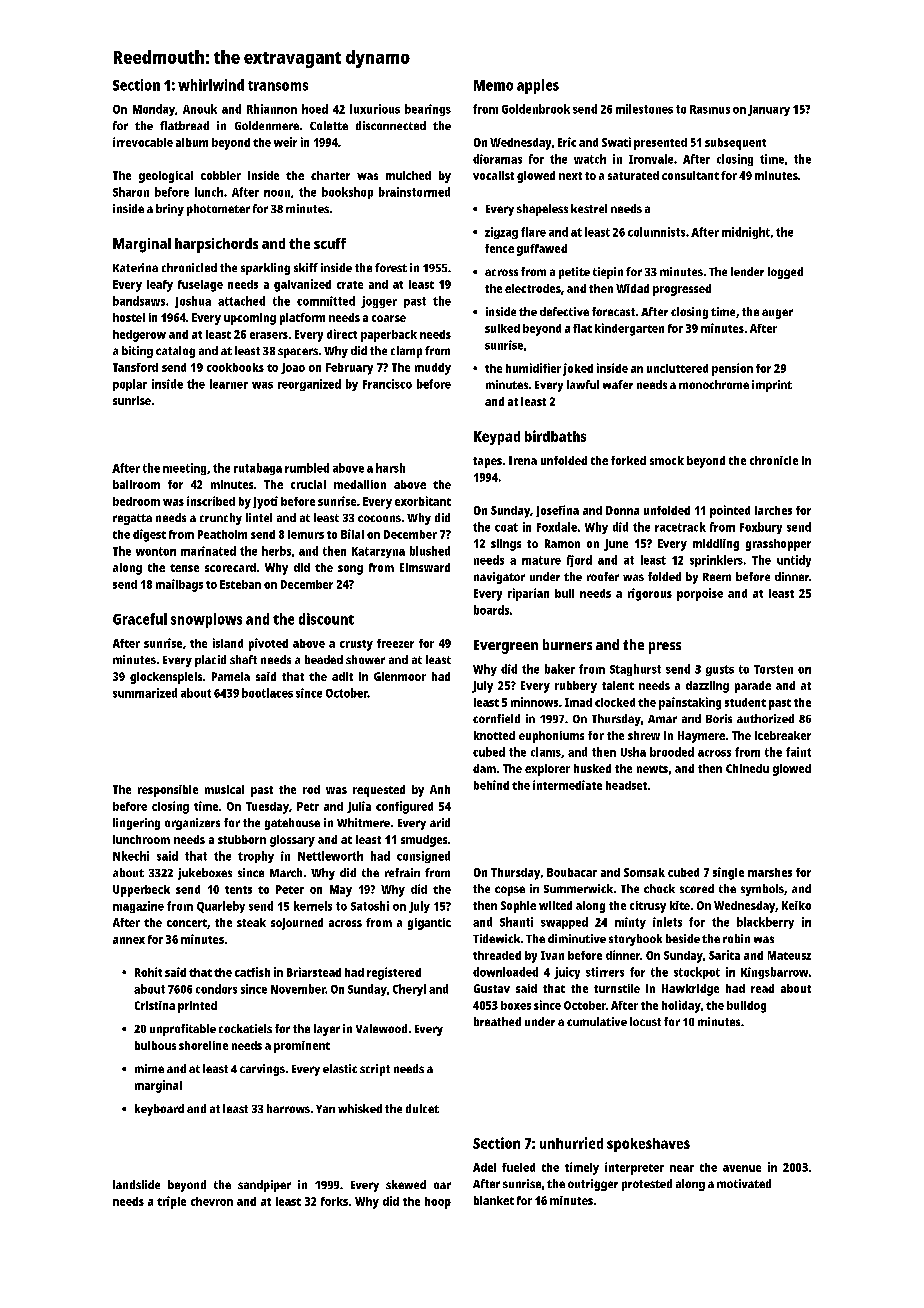 The image size is (924, 1308). I want to click on Katarzyna, so click(378, 552).
